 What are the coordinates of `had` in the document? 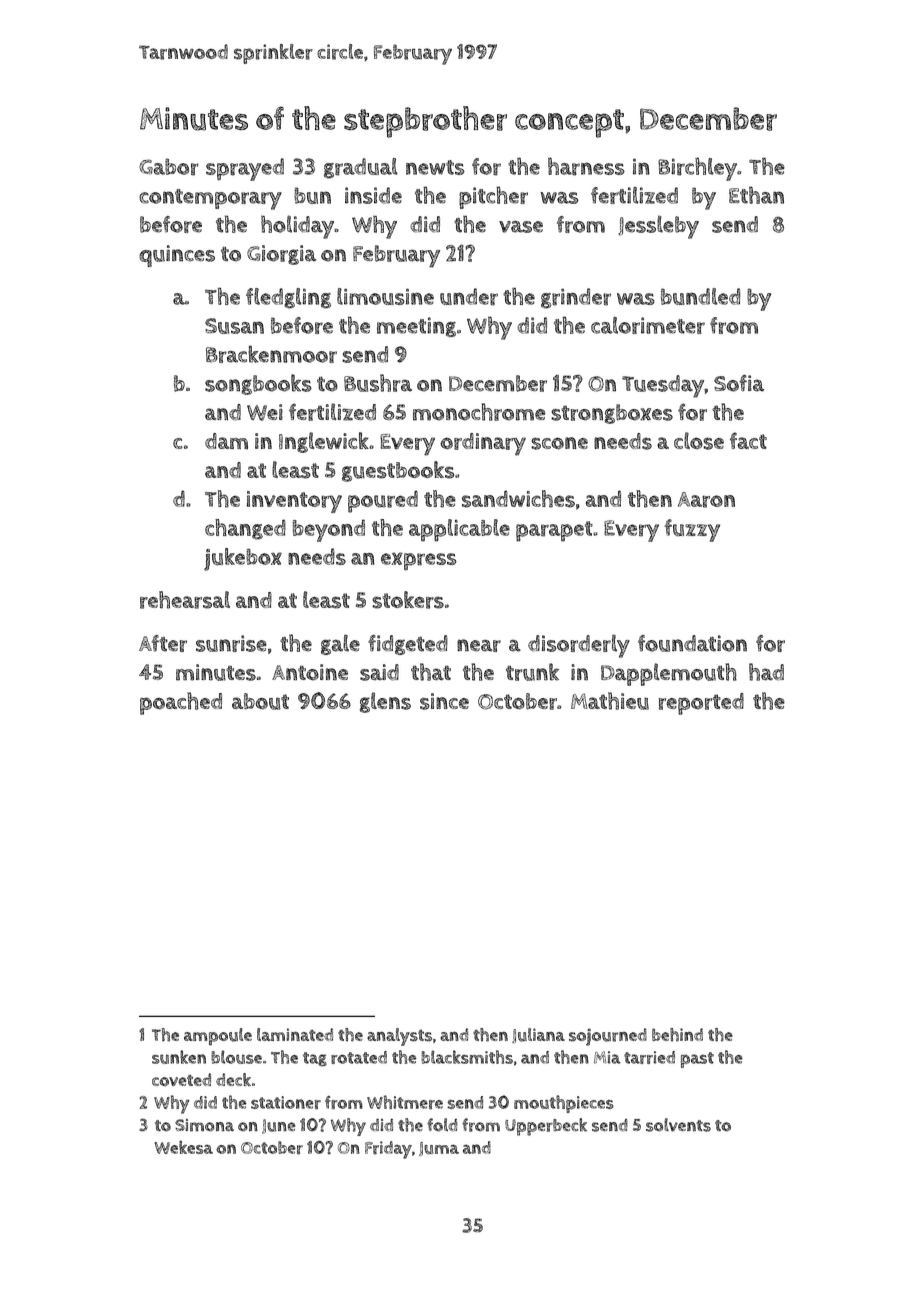 It's located at (766, 672).
